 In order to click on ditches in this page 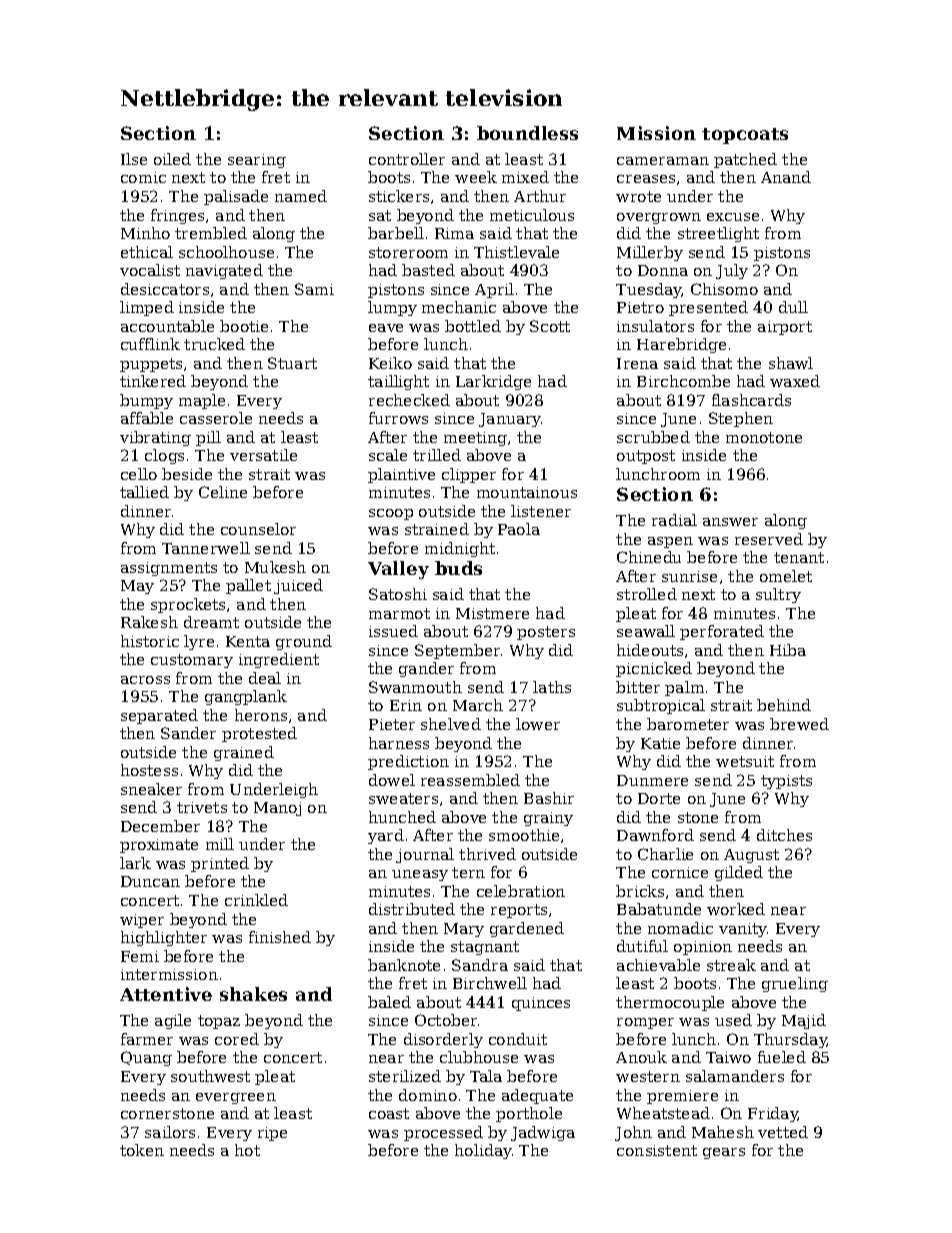, I will do `click(784, 835)`.
